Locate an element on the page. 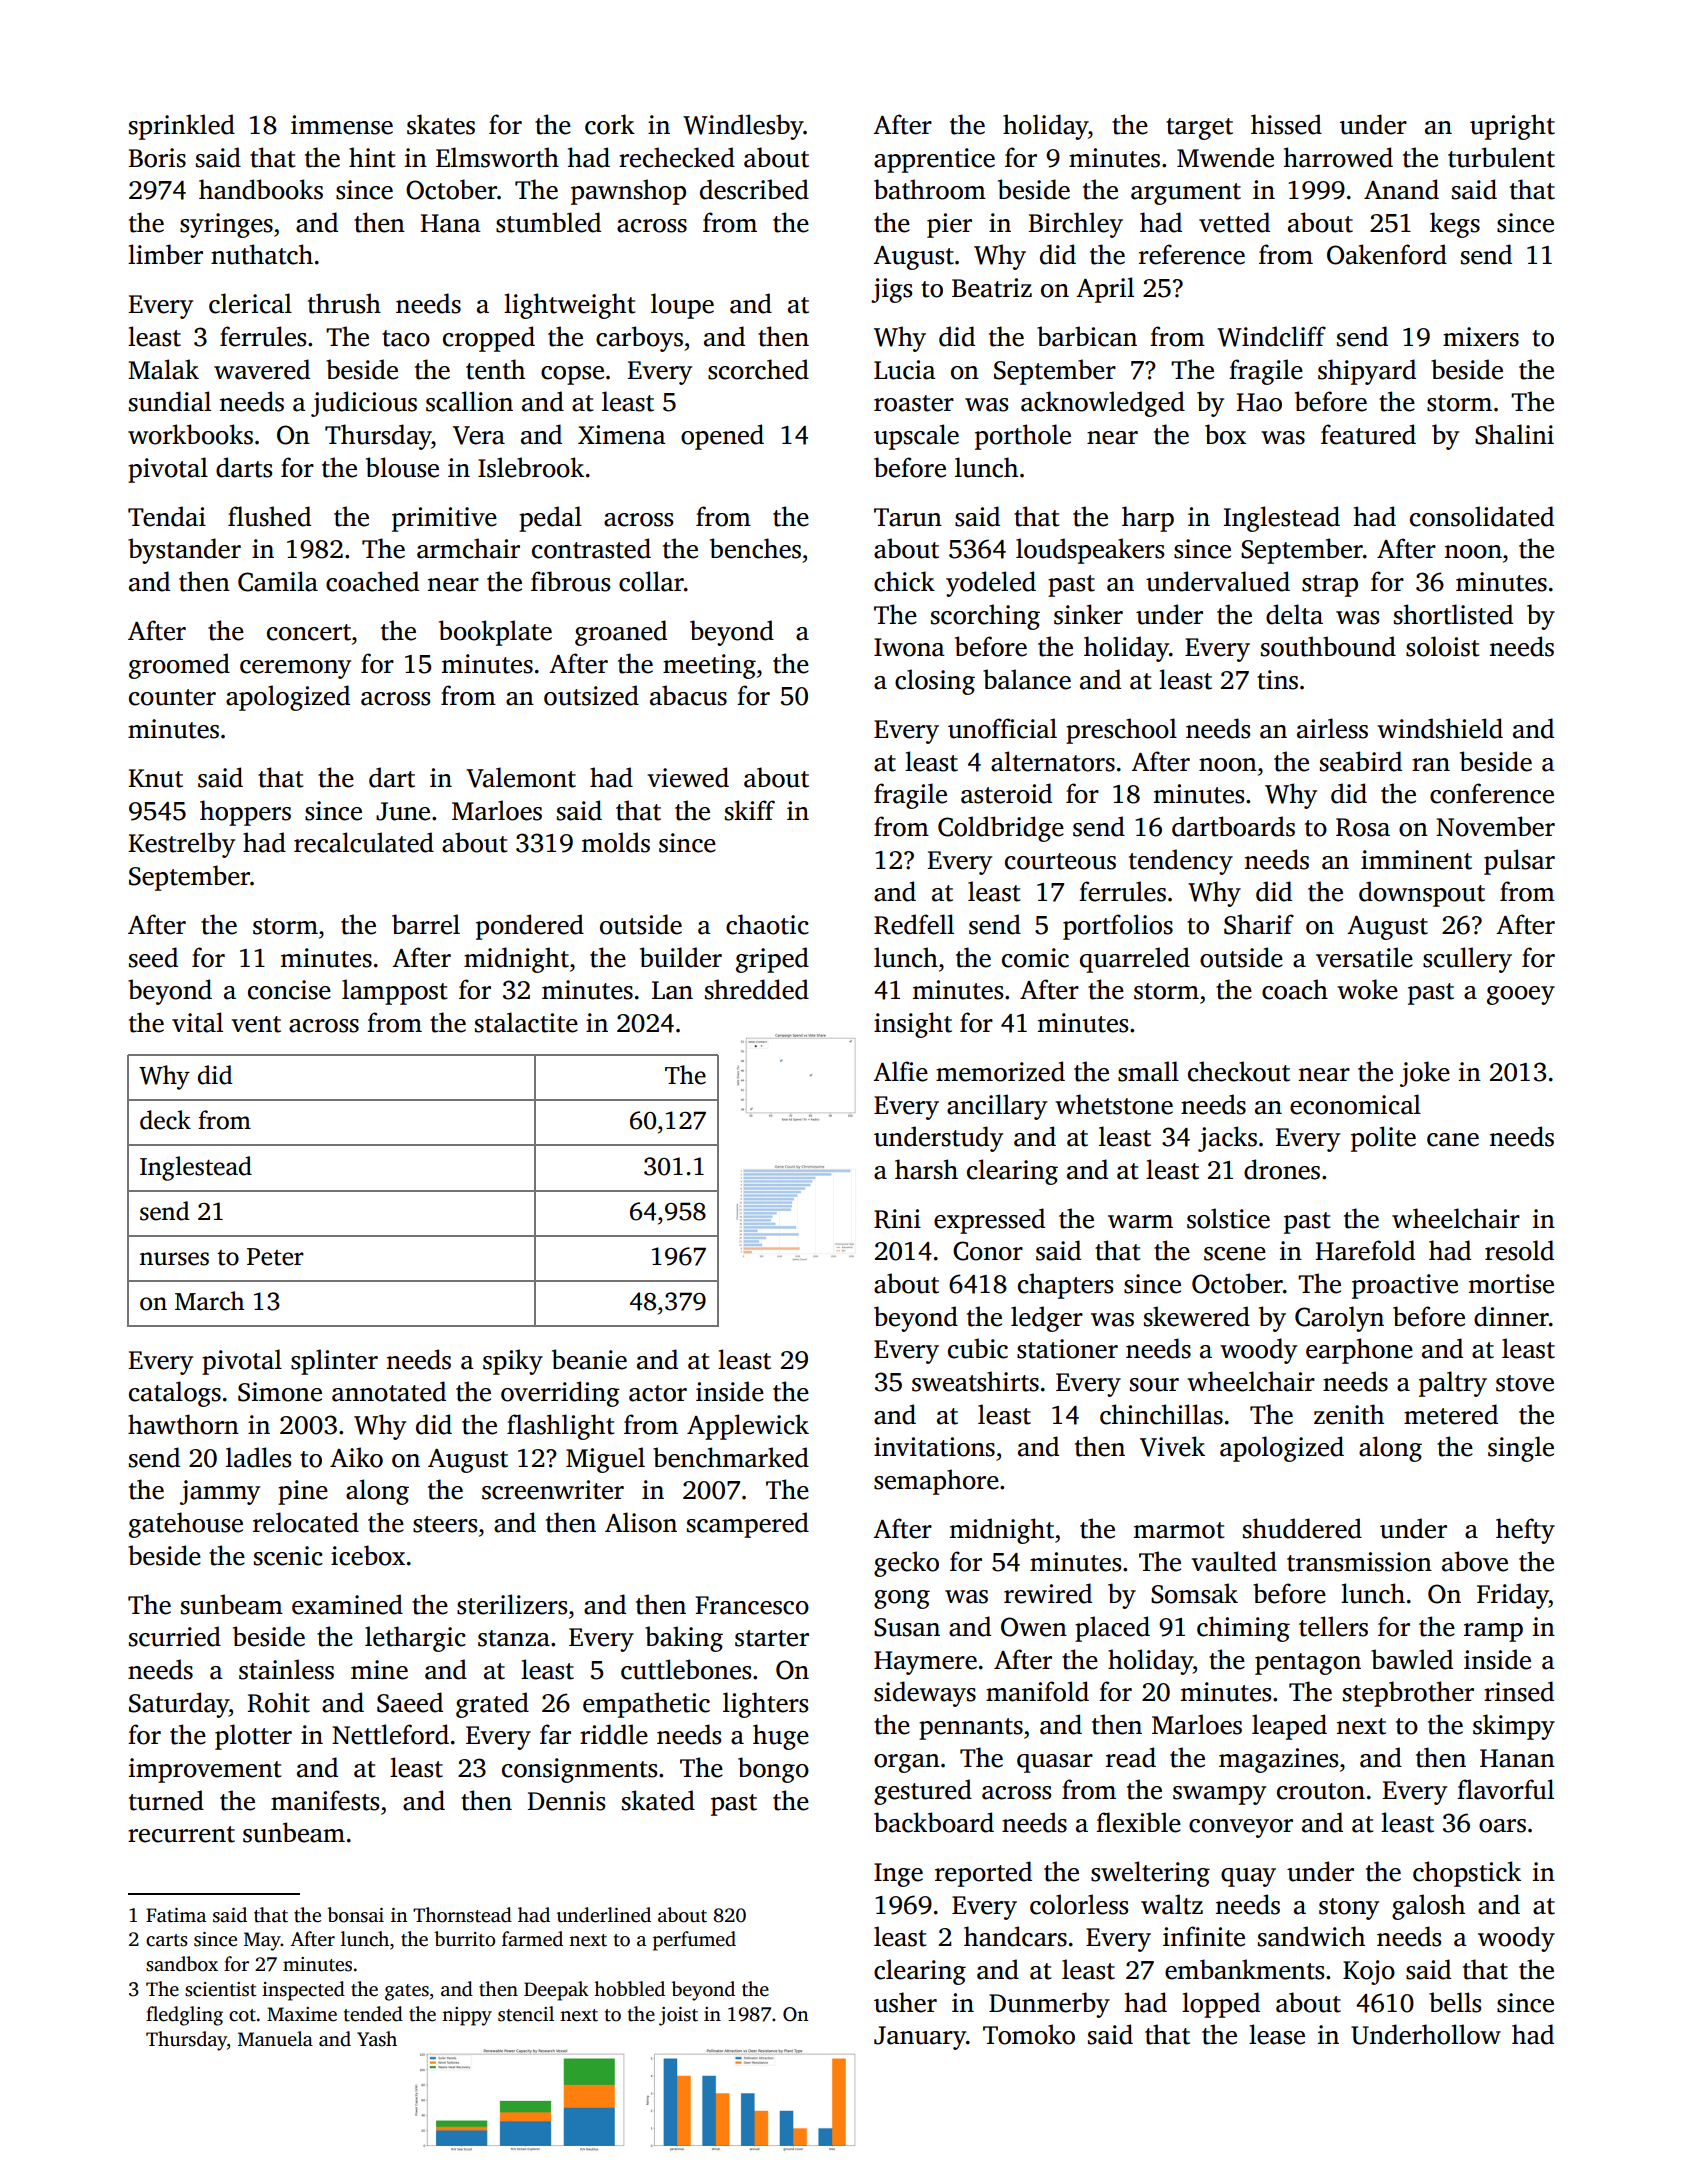  scullery is located at coordinates (1467, 960).
